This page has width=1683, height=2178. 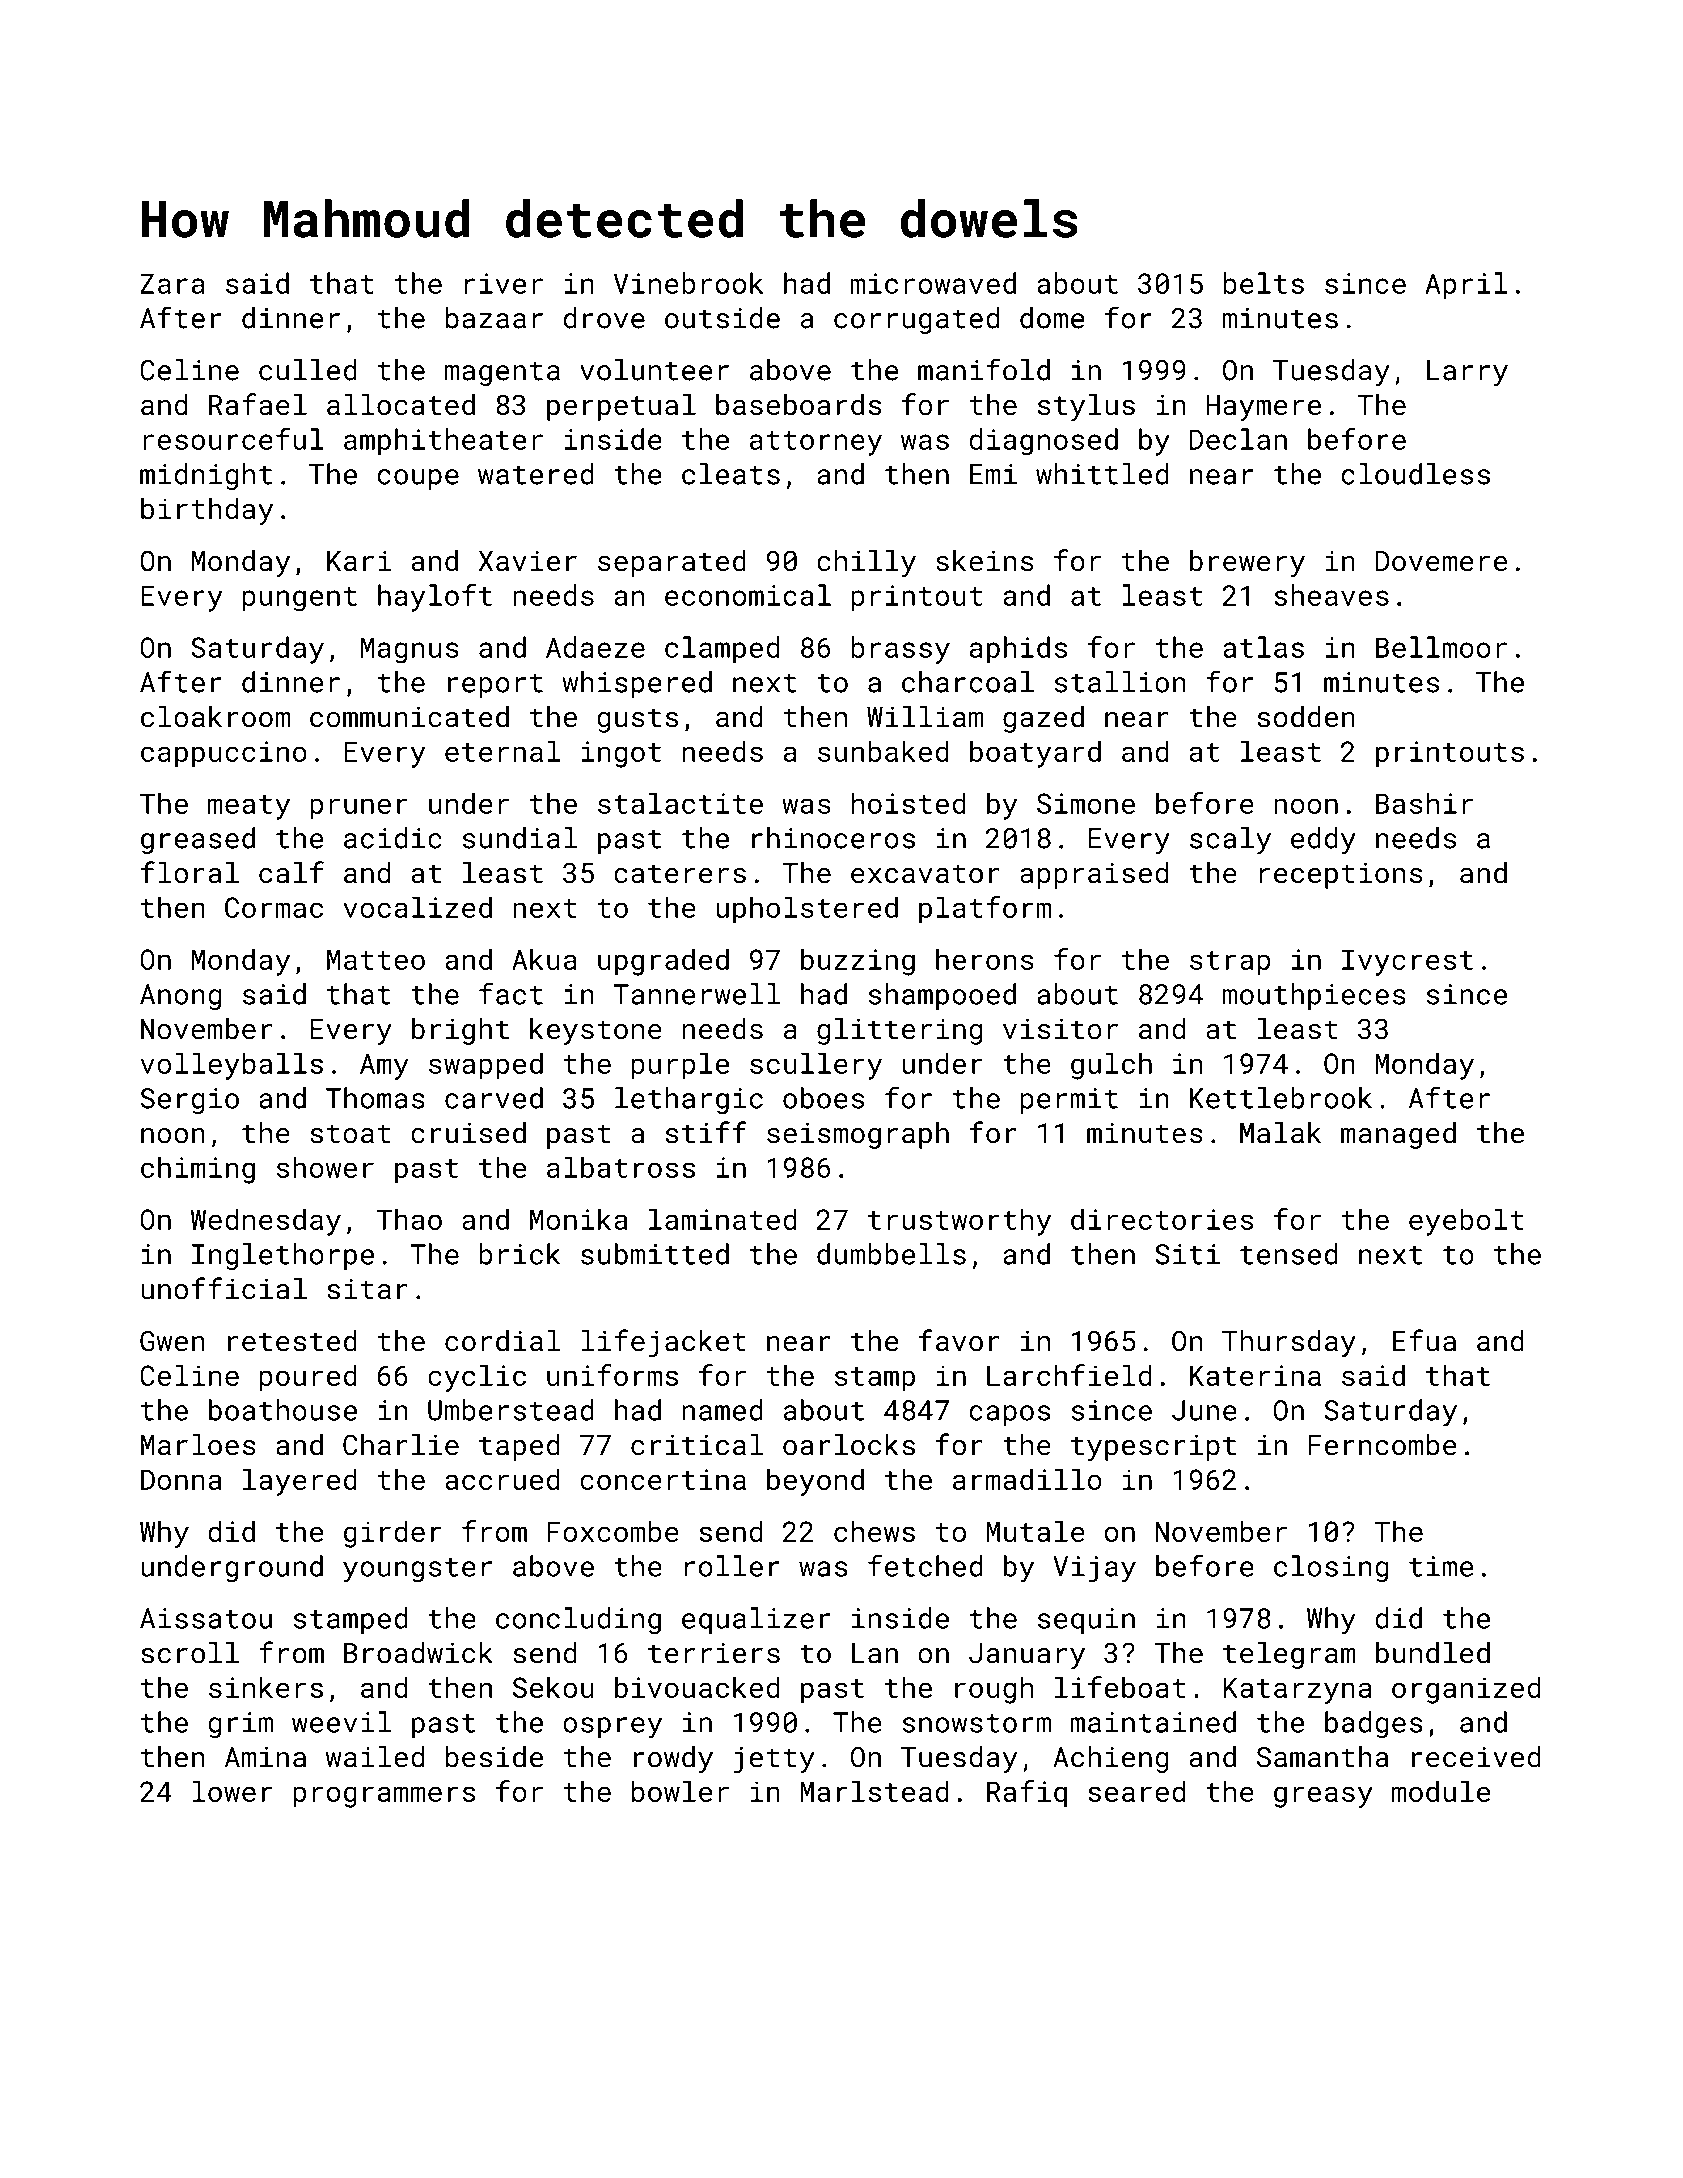 I want to click on lower, so click(x=232, y=1791).
